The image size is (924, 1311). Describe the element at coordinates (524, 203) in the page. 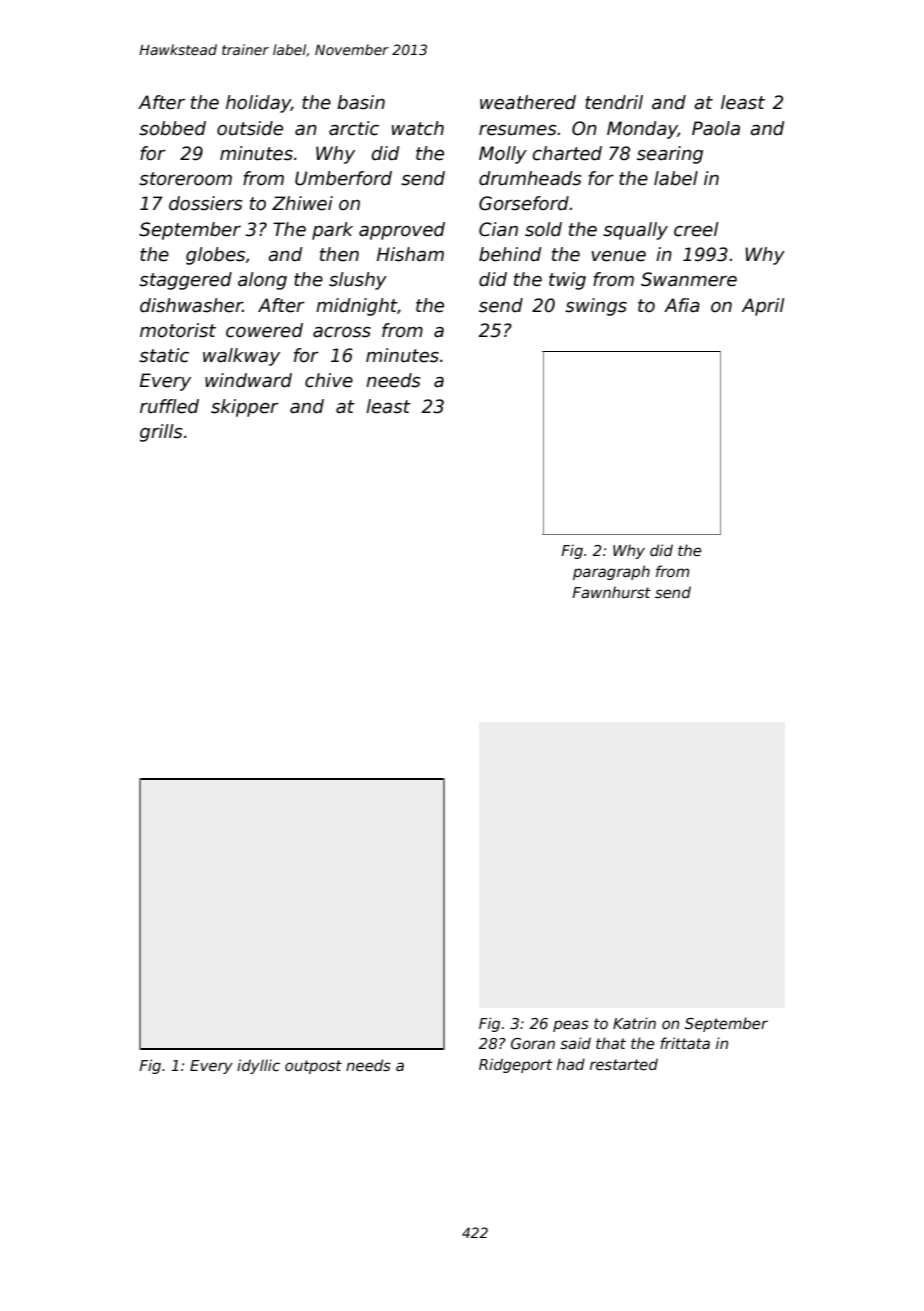

I see `Gorseford` at that location.
